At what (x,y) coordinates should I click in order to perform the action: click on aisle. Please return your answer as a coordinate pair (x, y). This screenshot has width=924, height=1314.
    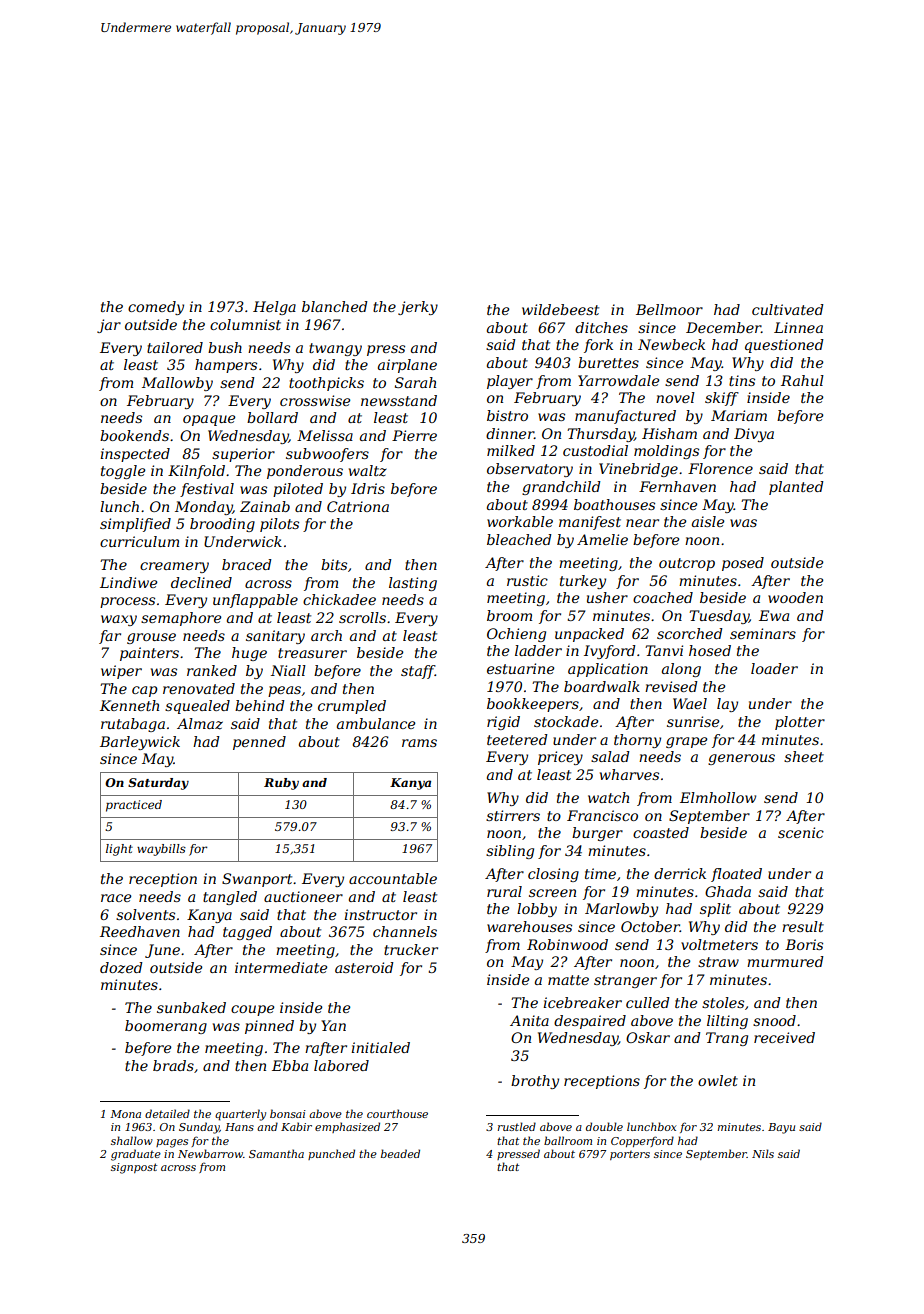
    Looking at the image, I should click on (708, 521).
